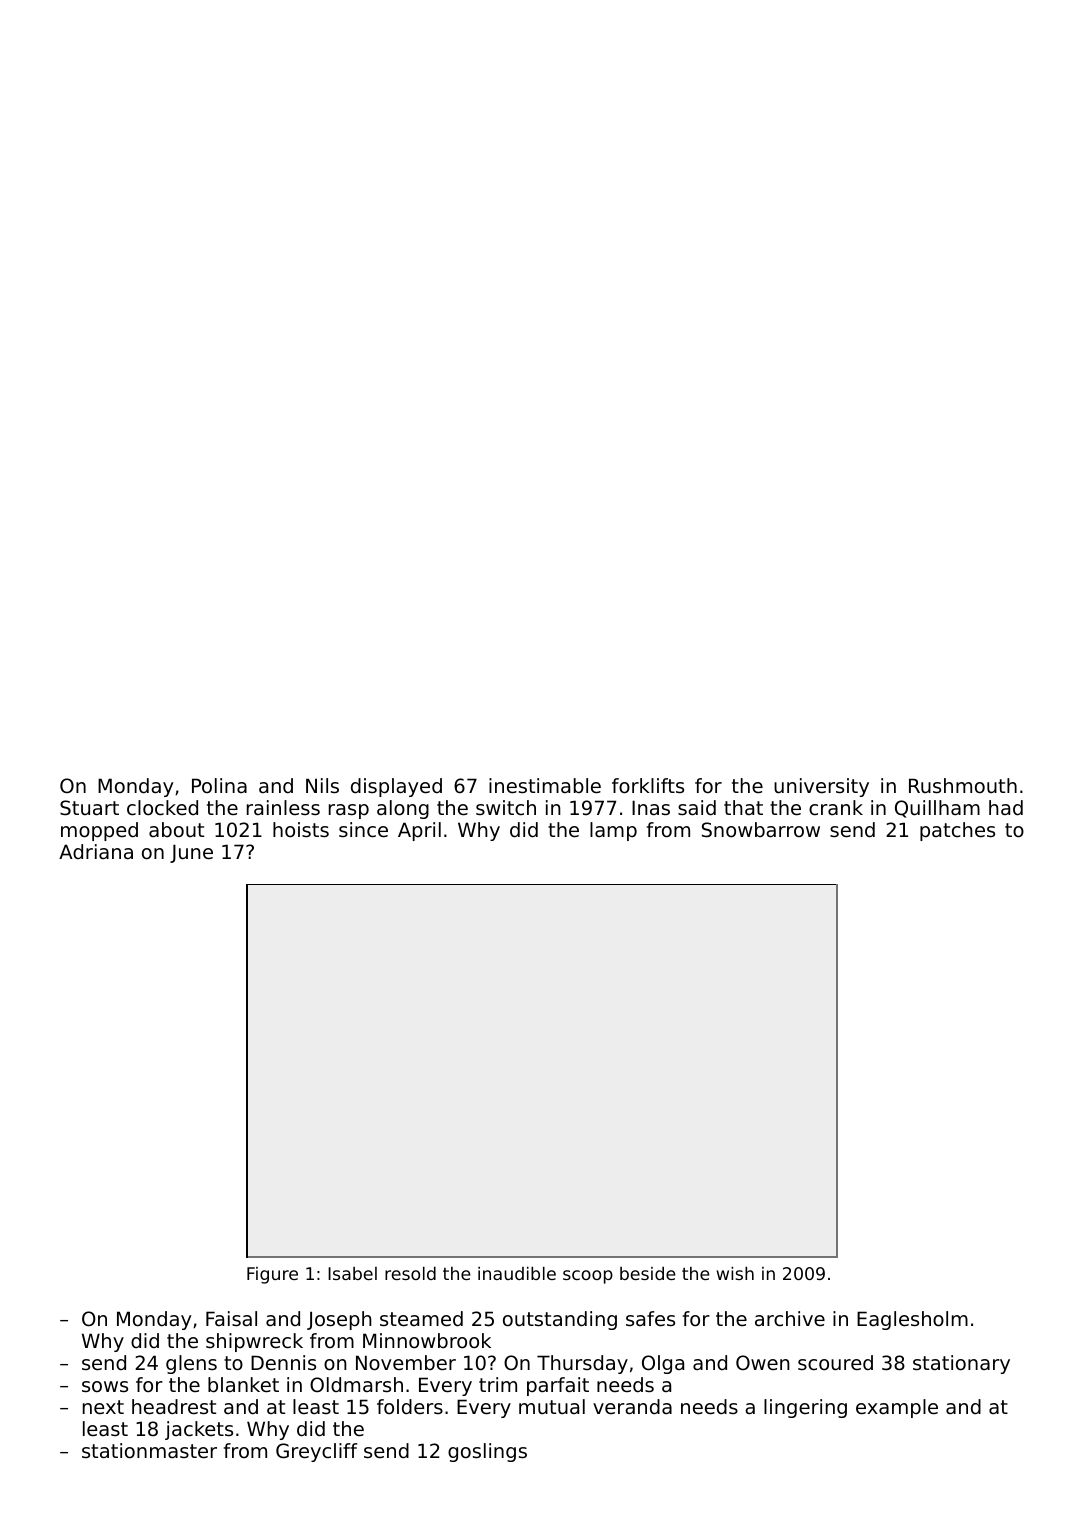 The height and width of the image is (1533, 1084). Describe the element at coordinates (613, 831) in the image. I see `lamp` at that location.
